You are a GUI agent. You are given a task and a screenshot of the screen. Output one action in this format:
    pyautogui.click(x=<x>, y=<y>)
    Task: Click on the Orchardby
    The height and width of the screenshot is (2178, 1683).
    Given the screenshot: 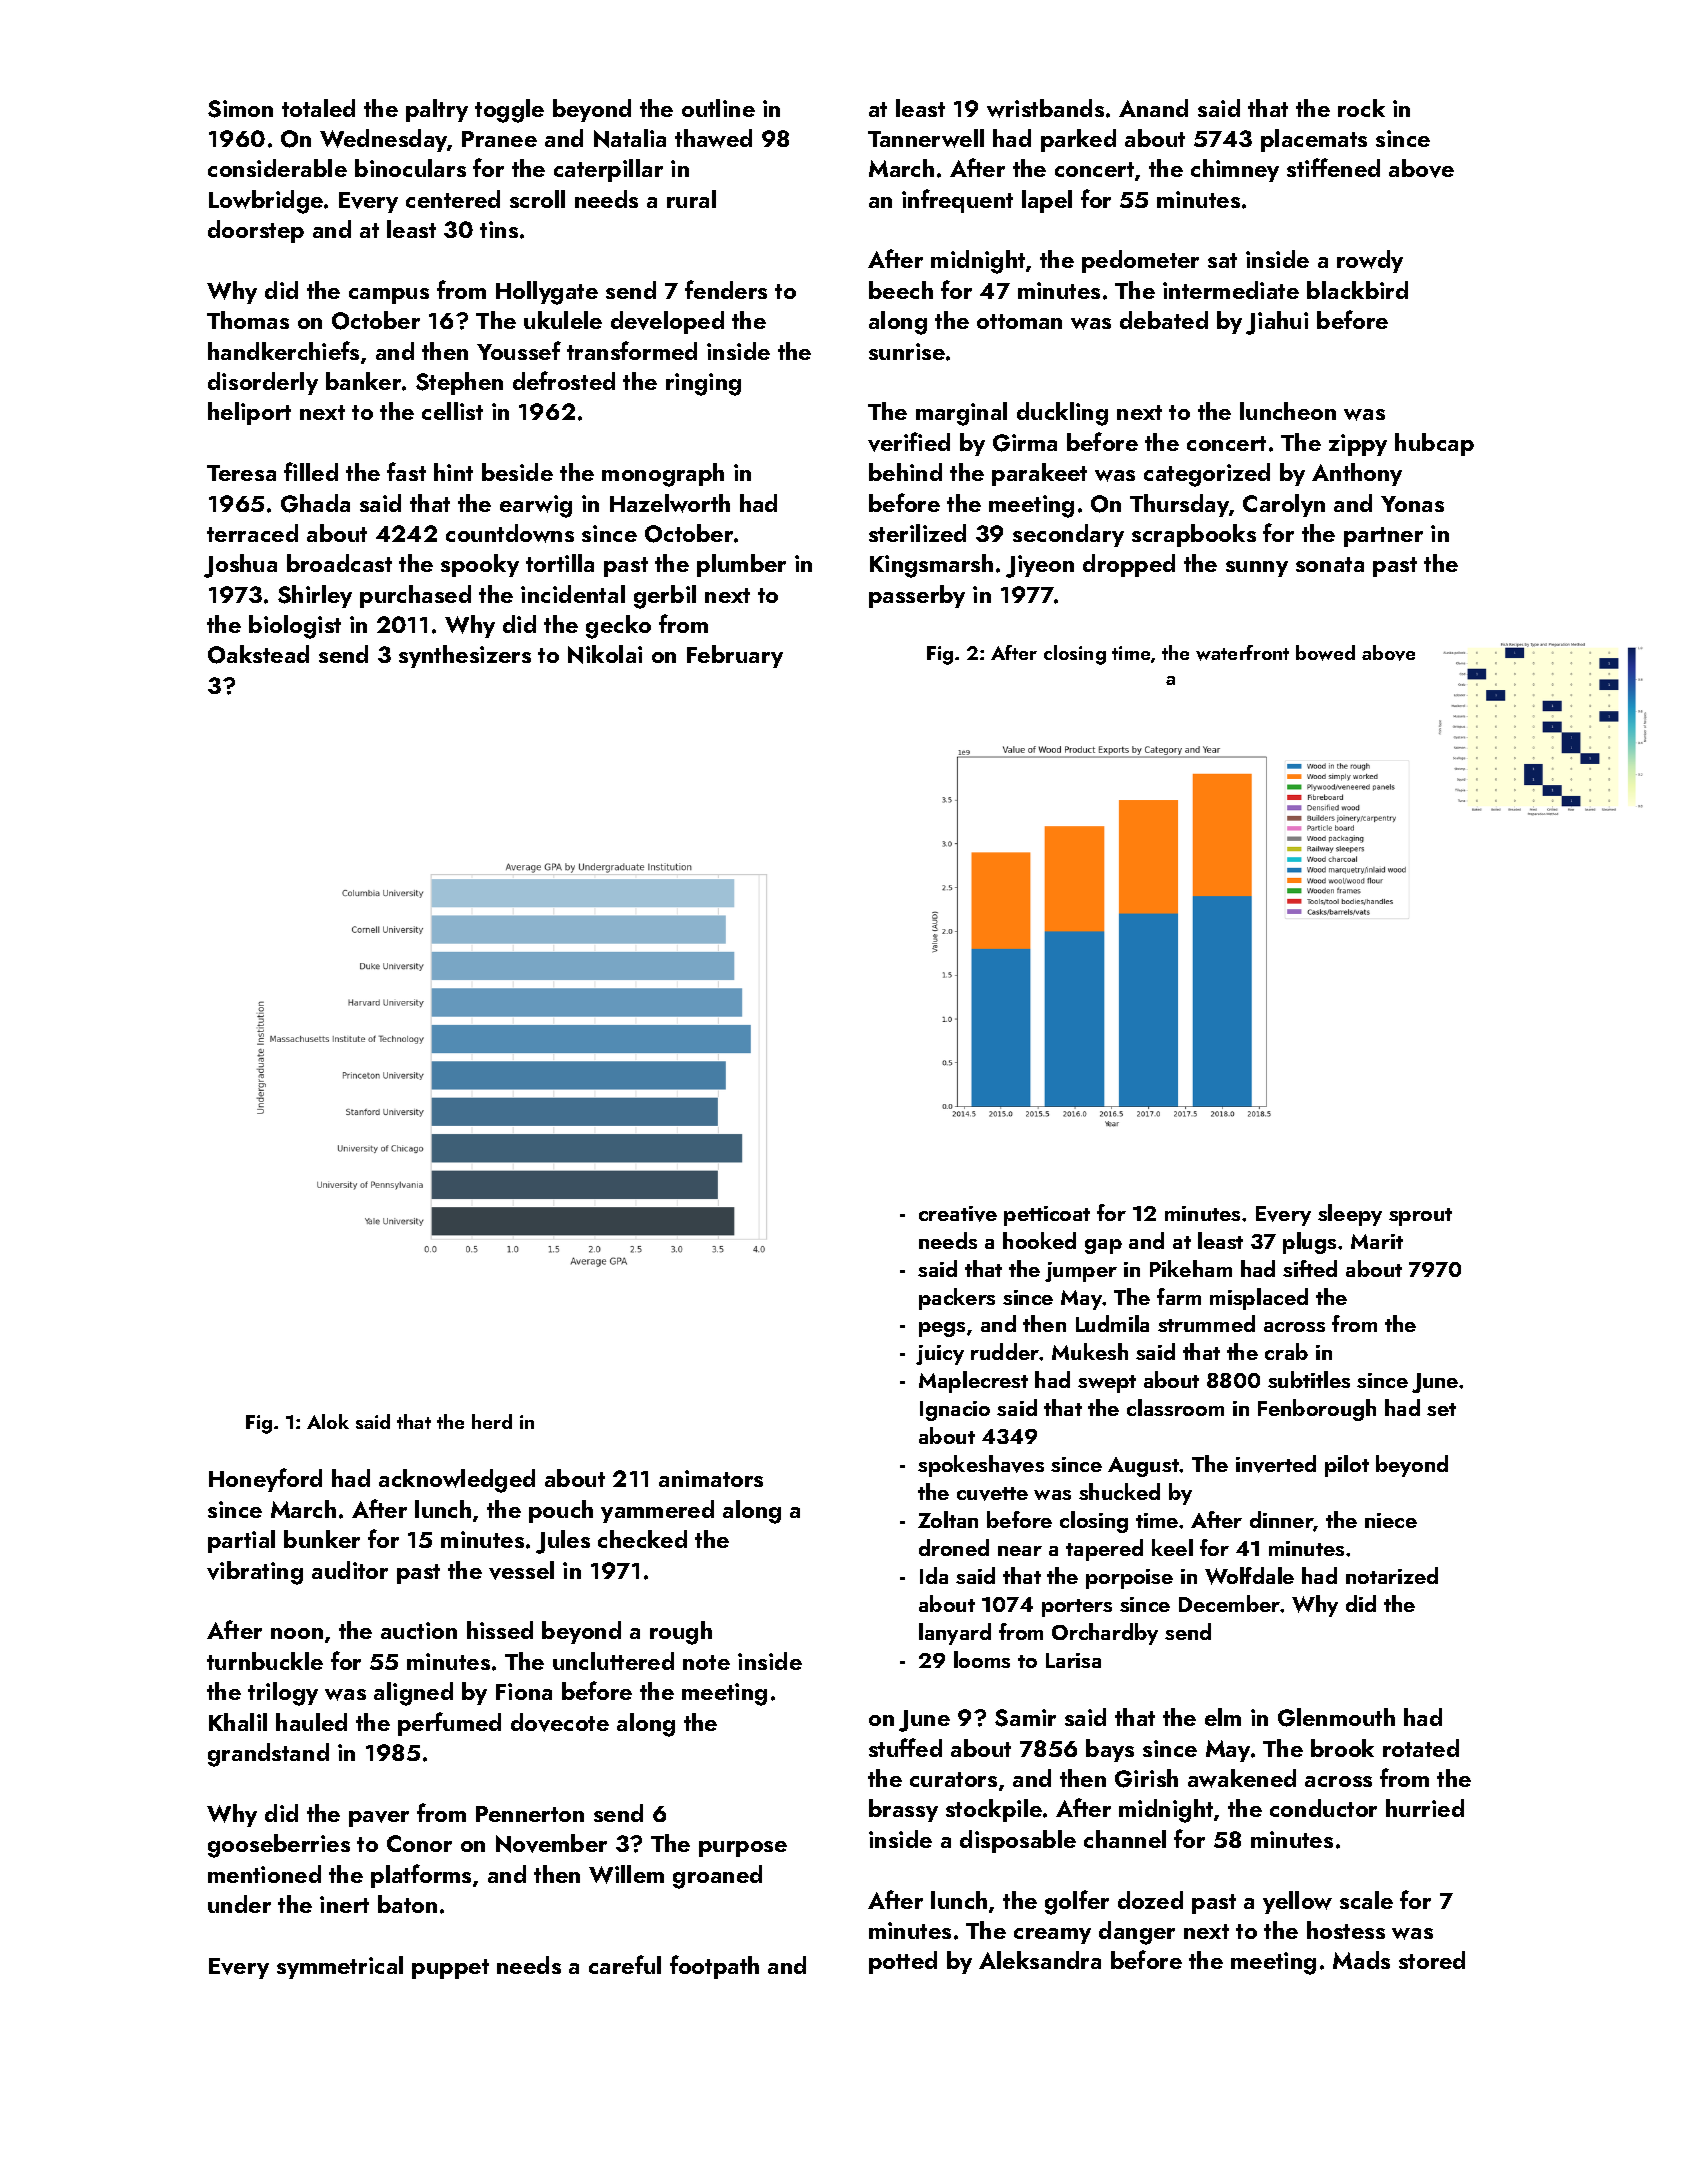 What is the action you would take?
    pyautogui.click(x=1105, y=1634)
